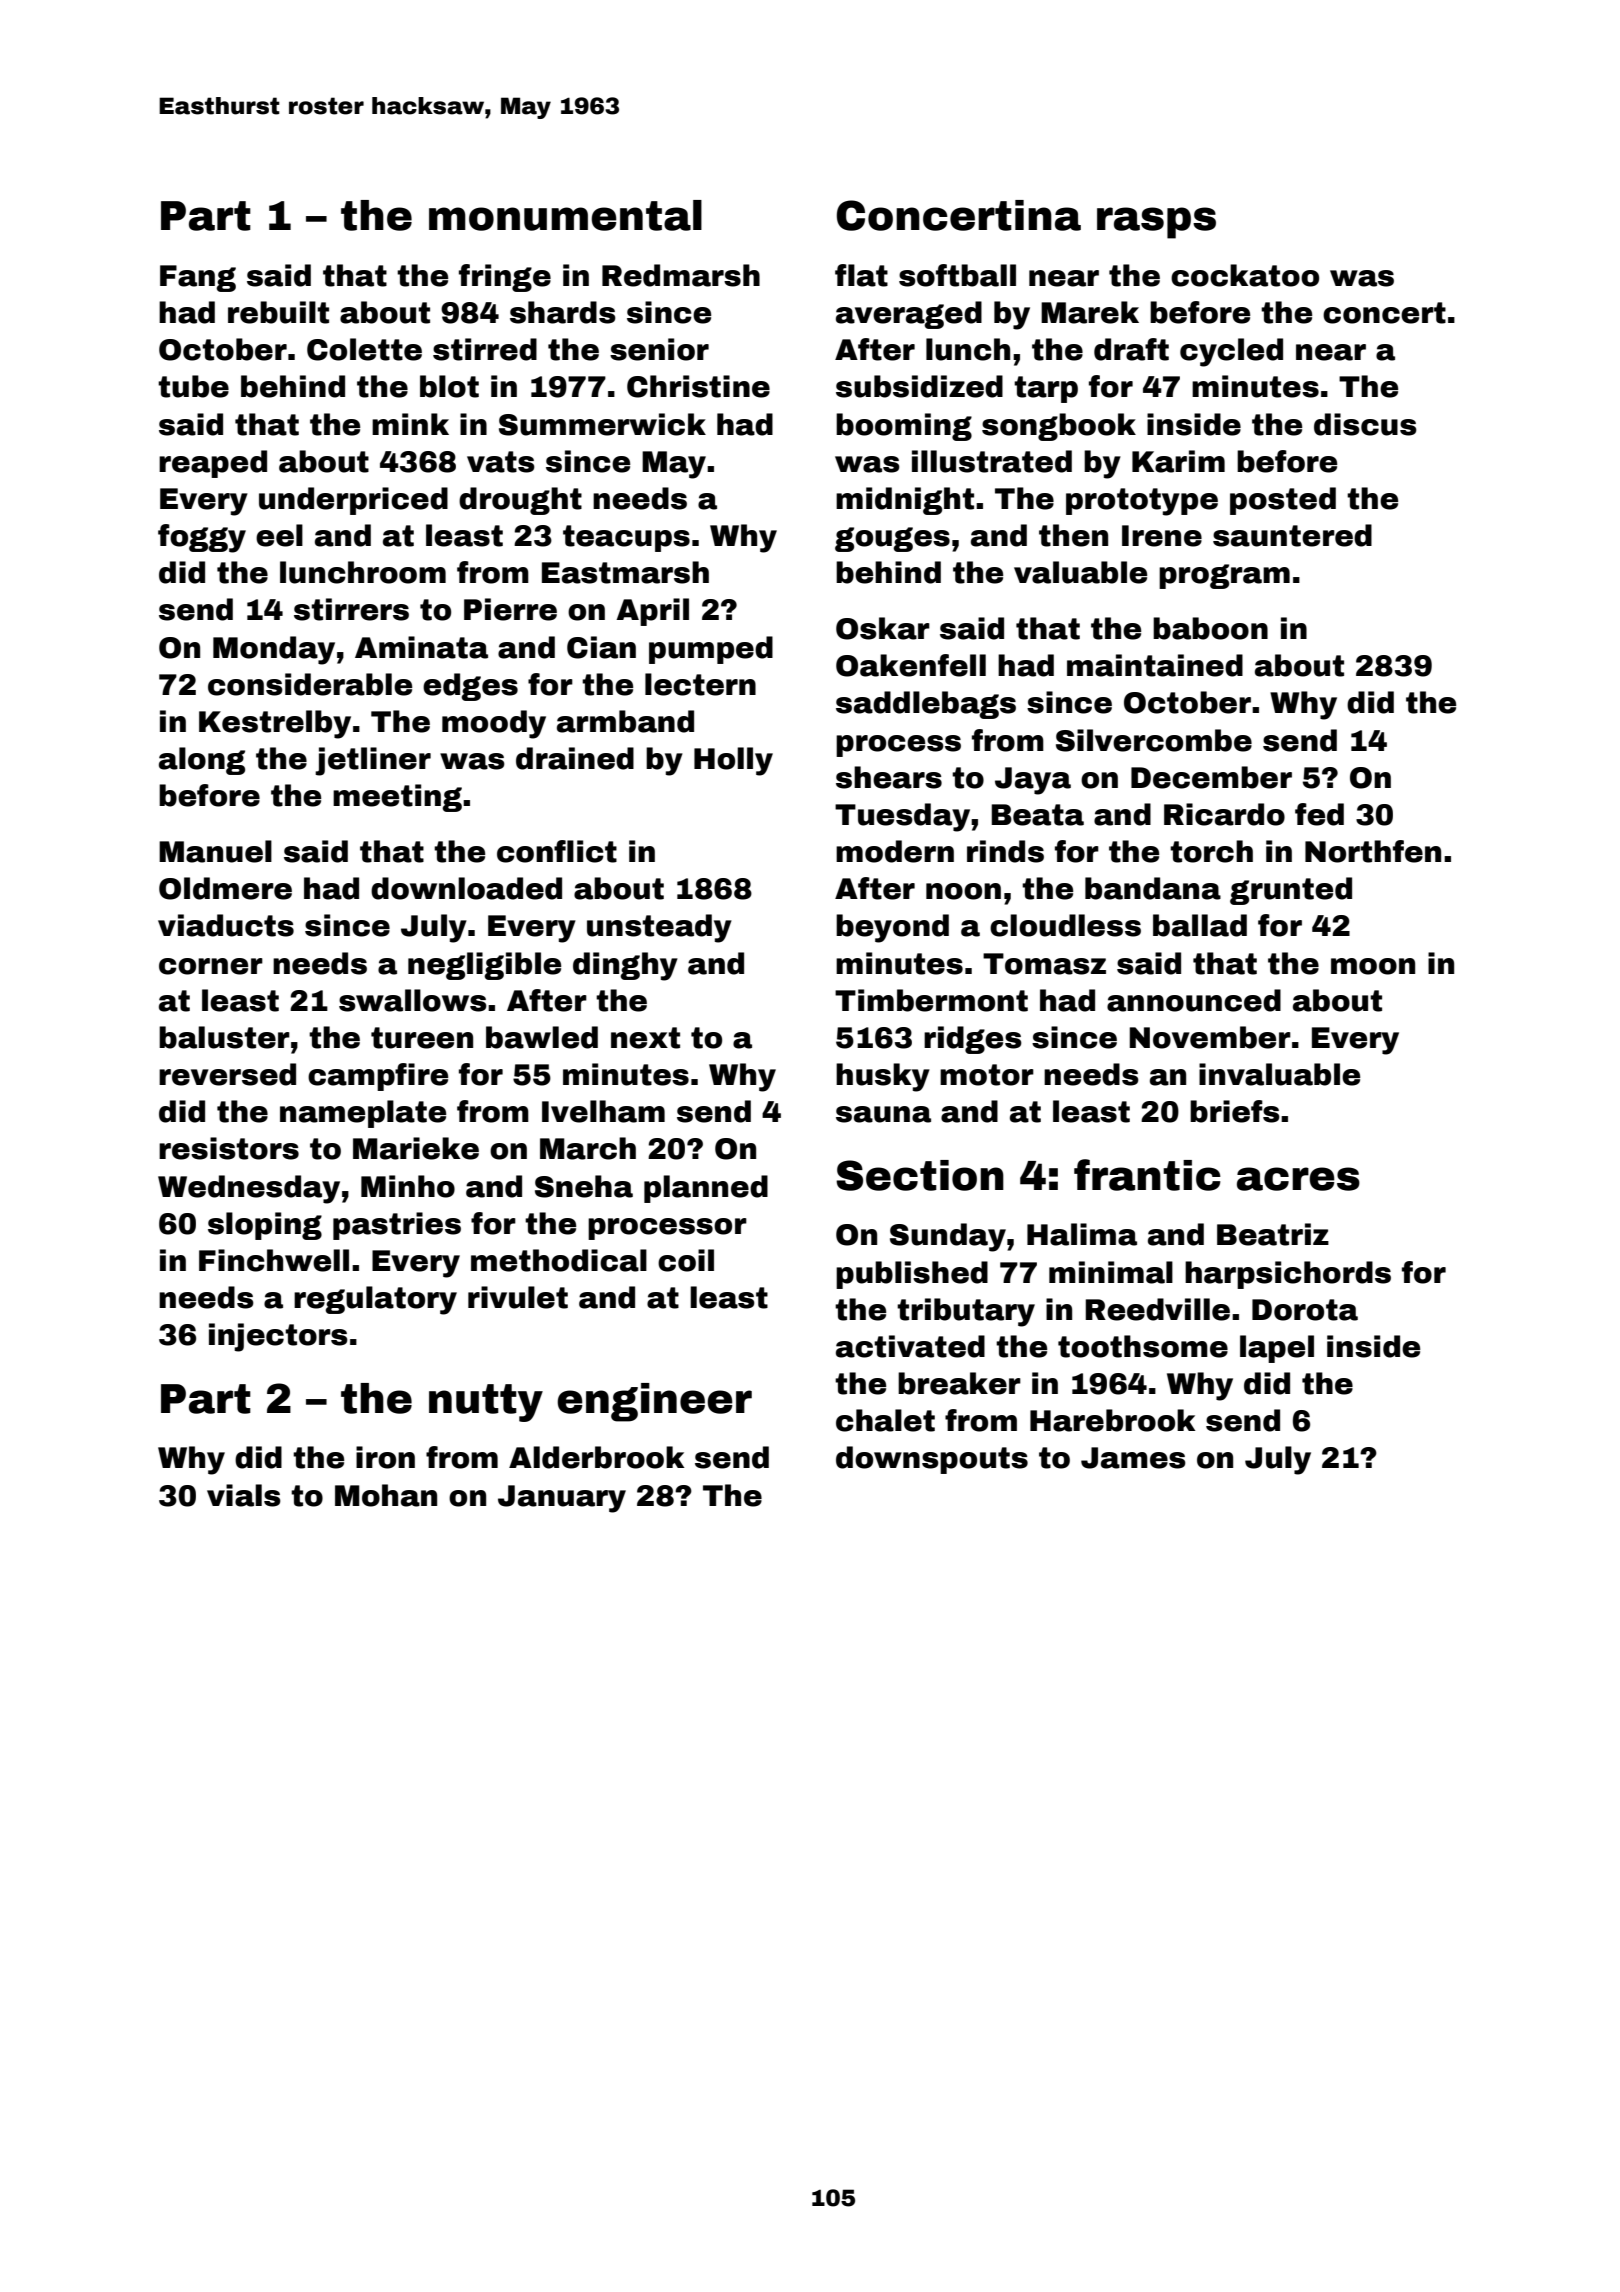  Describe the element at coordinates (659, 349) in the screenshot. I see `senior` at that location.
